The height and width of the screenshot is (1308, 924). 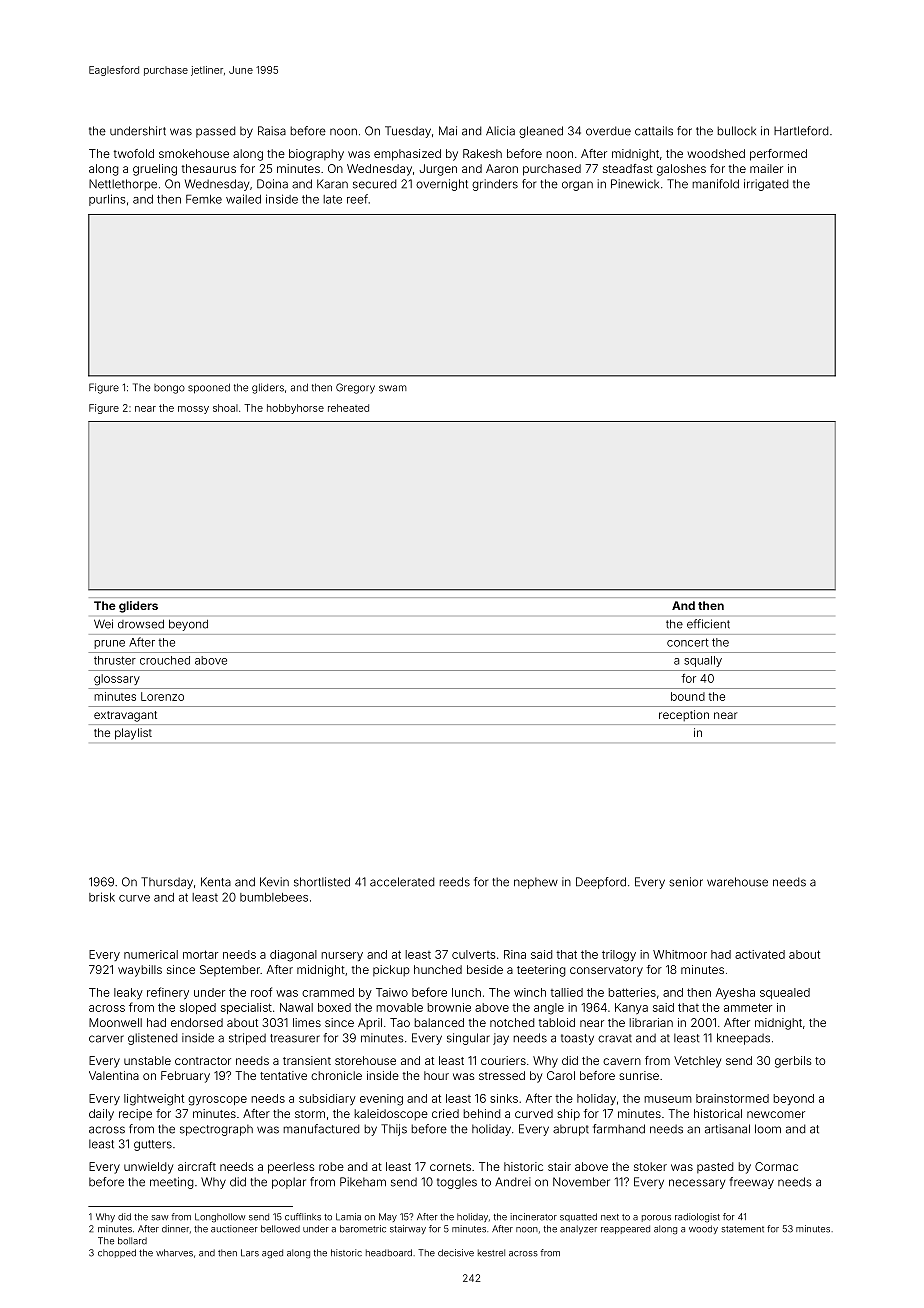 What do you see at coordinates (217, 1101) in the screenshot?
I see `gyroscope` at bounding box center [217, 1101].
